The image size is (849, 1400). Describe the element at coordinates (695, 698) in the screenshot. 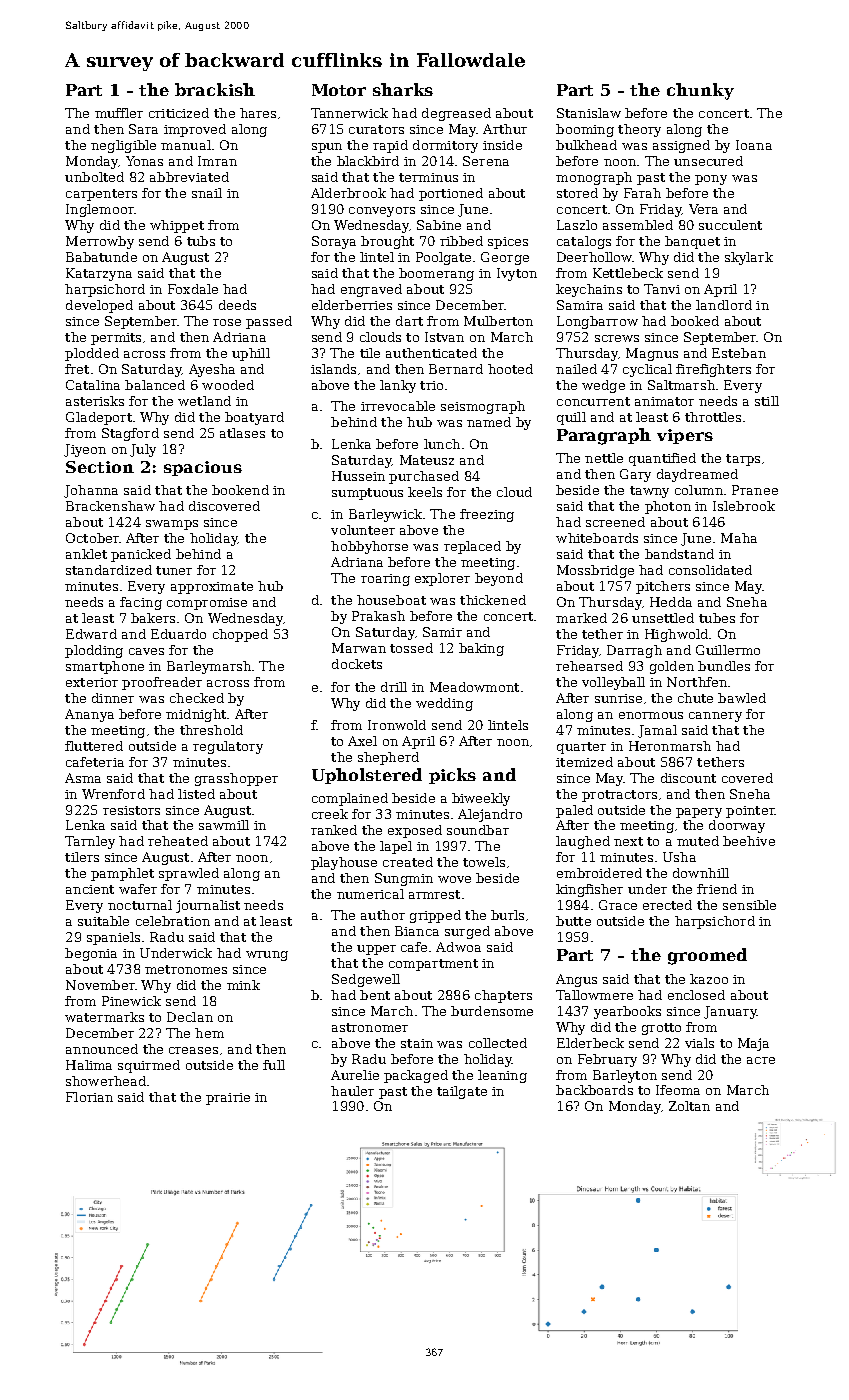

I see `chute` at that location.
